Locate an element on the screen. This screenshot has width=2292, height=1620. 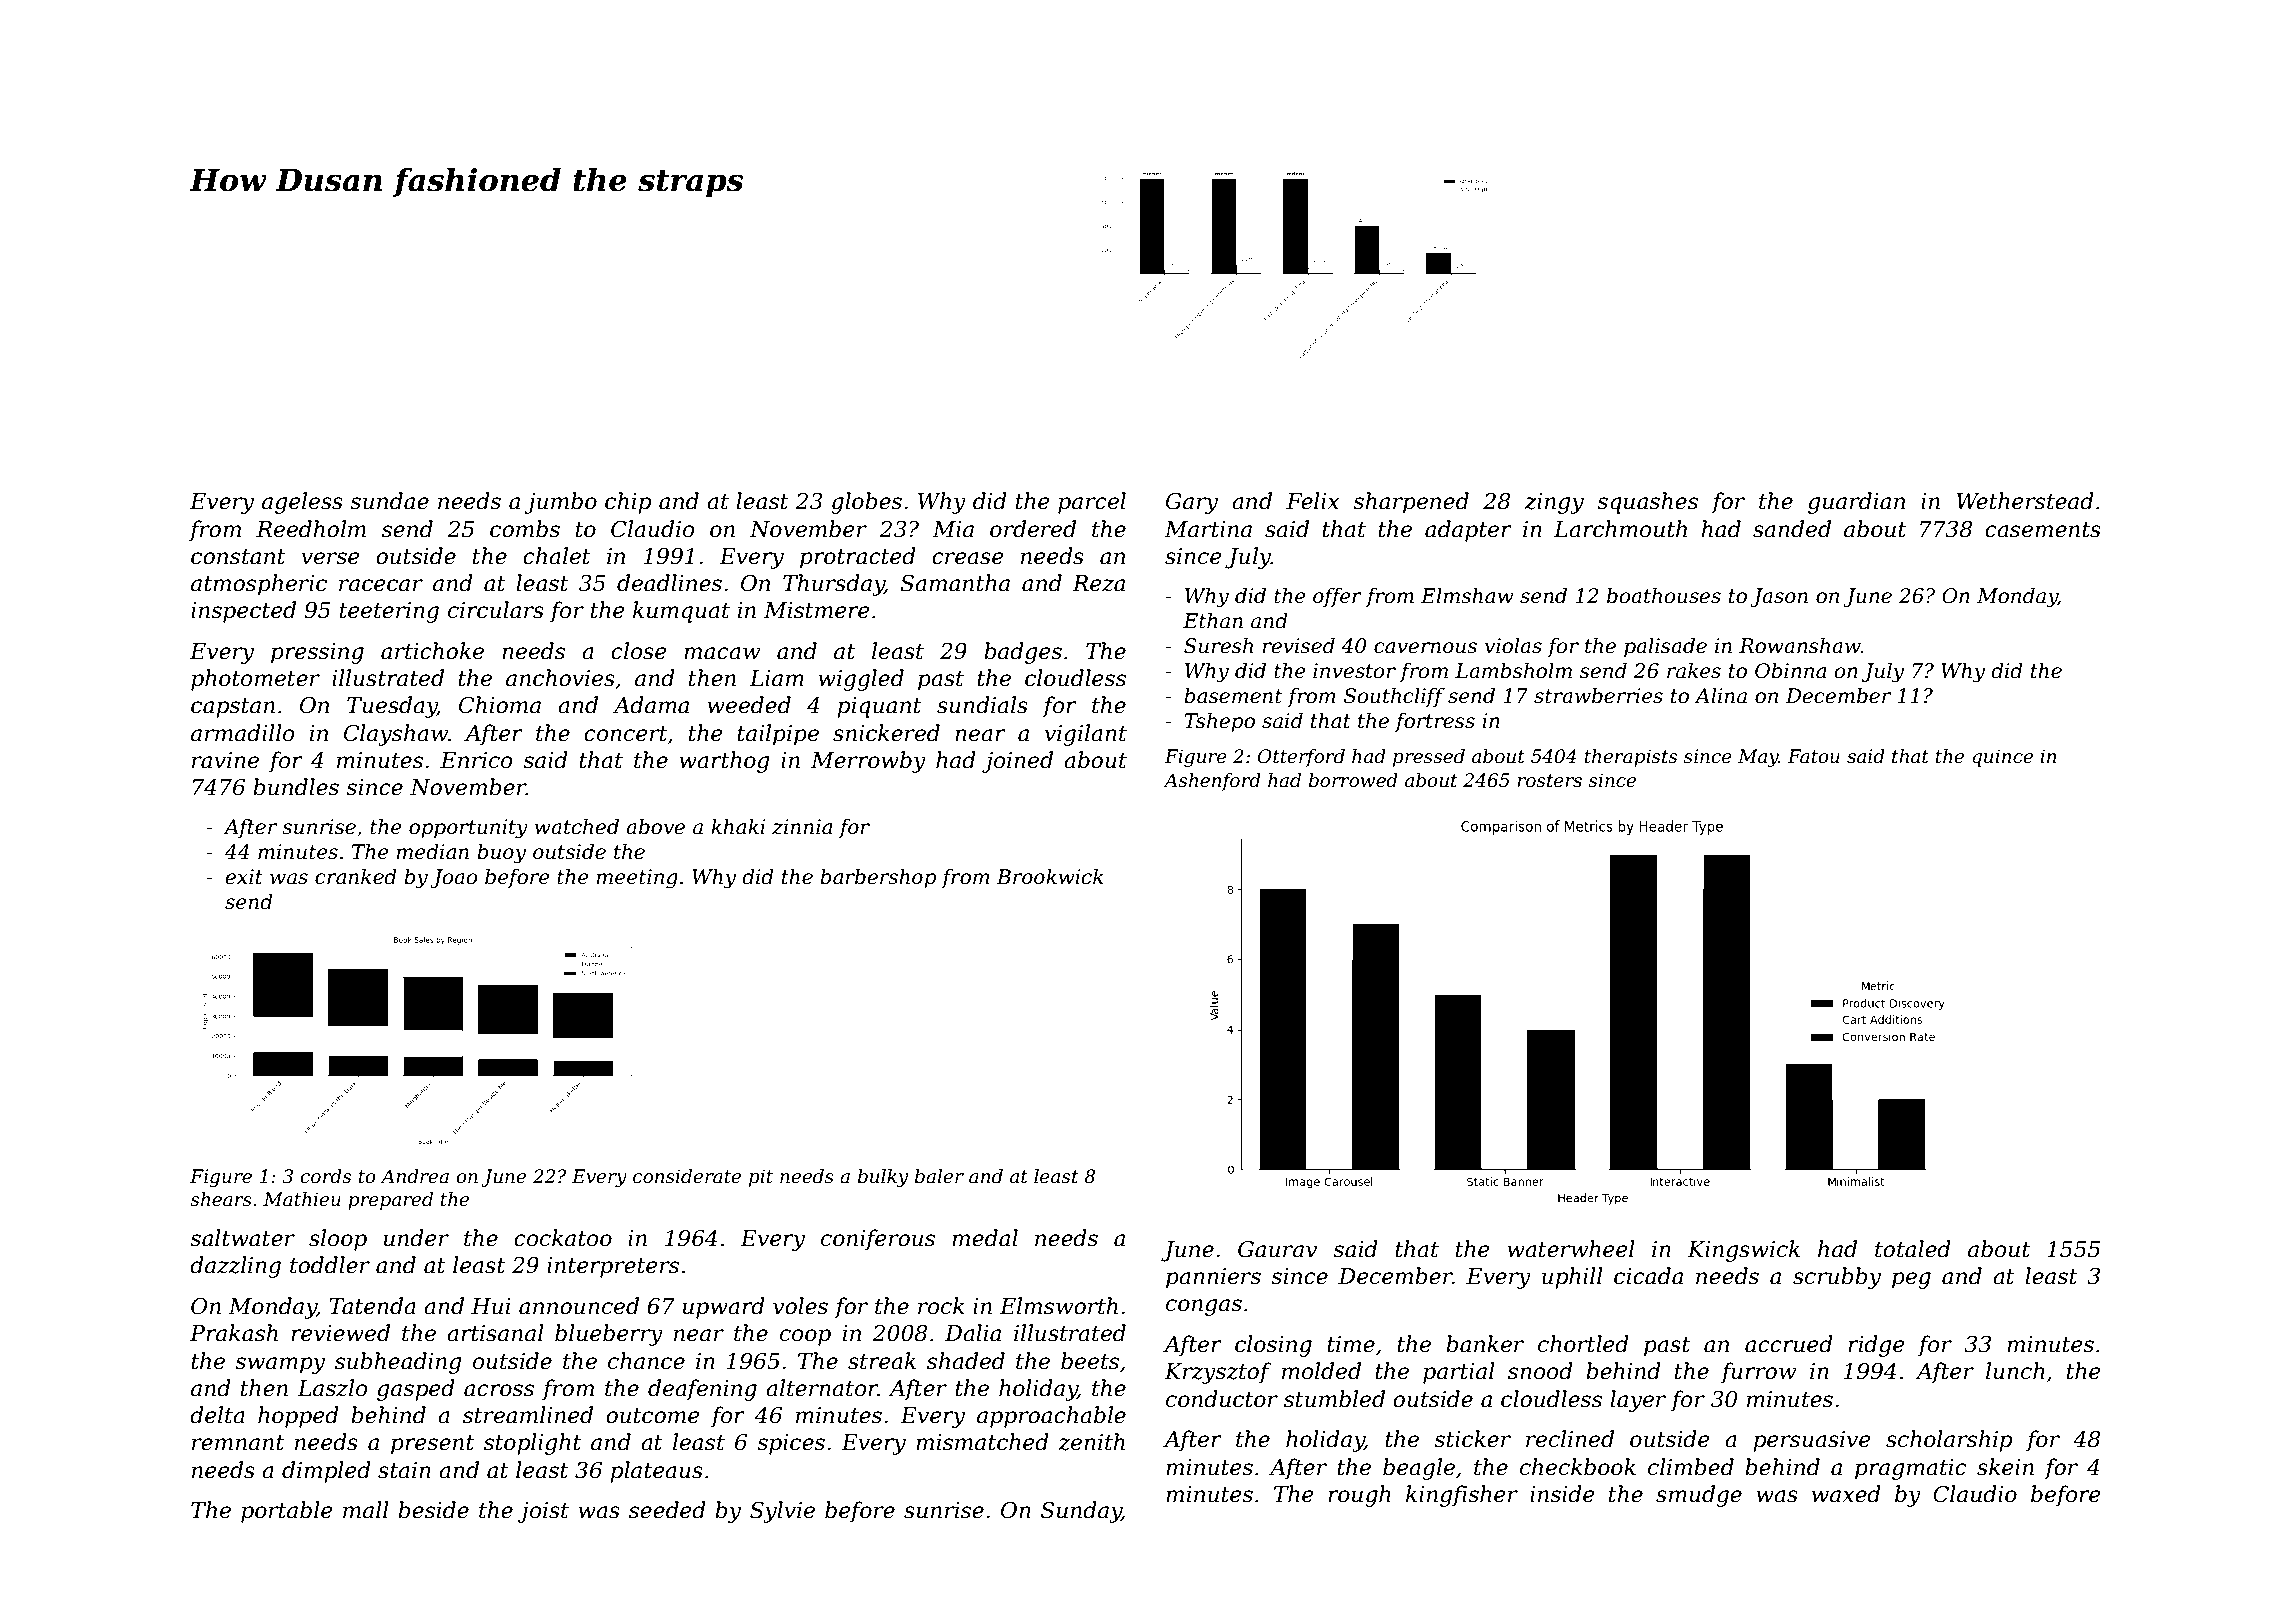
Fatou is located at coordinates (1813, 756).
